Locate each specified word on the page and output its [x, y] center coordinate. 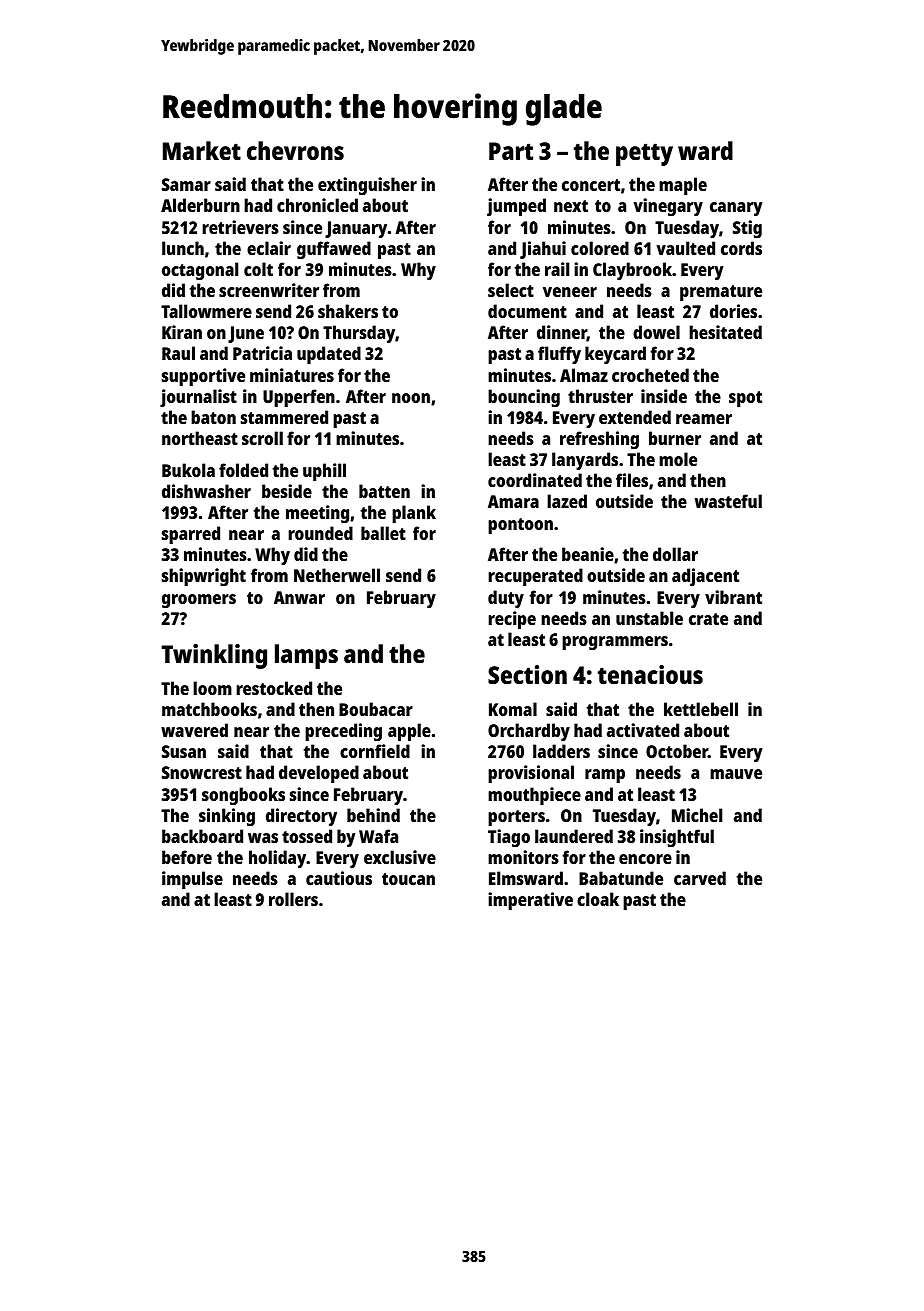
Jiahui [543, 250]
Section [527, 674]
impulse [192, 880]
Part [511, 151]
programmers [615, 643]
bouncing [524, 398]
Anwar [299, 597]
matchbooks [209, 709]
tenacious [650, 674]
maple [683, 186]
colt [258, 269]
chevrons [295, 150]
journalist [198, 398]
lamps [306, 656]
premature [721, 293]
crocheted [650, 375]
